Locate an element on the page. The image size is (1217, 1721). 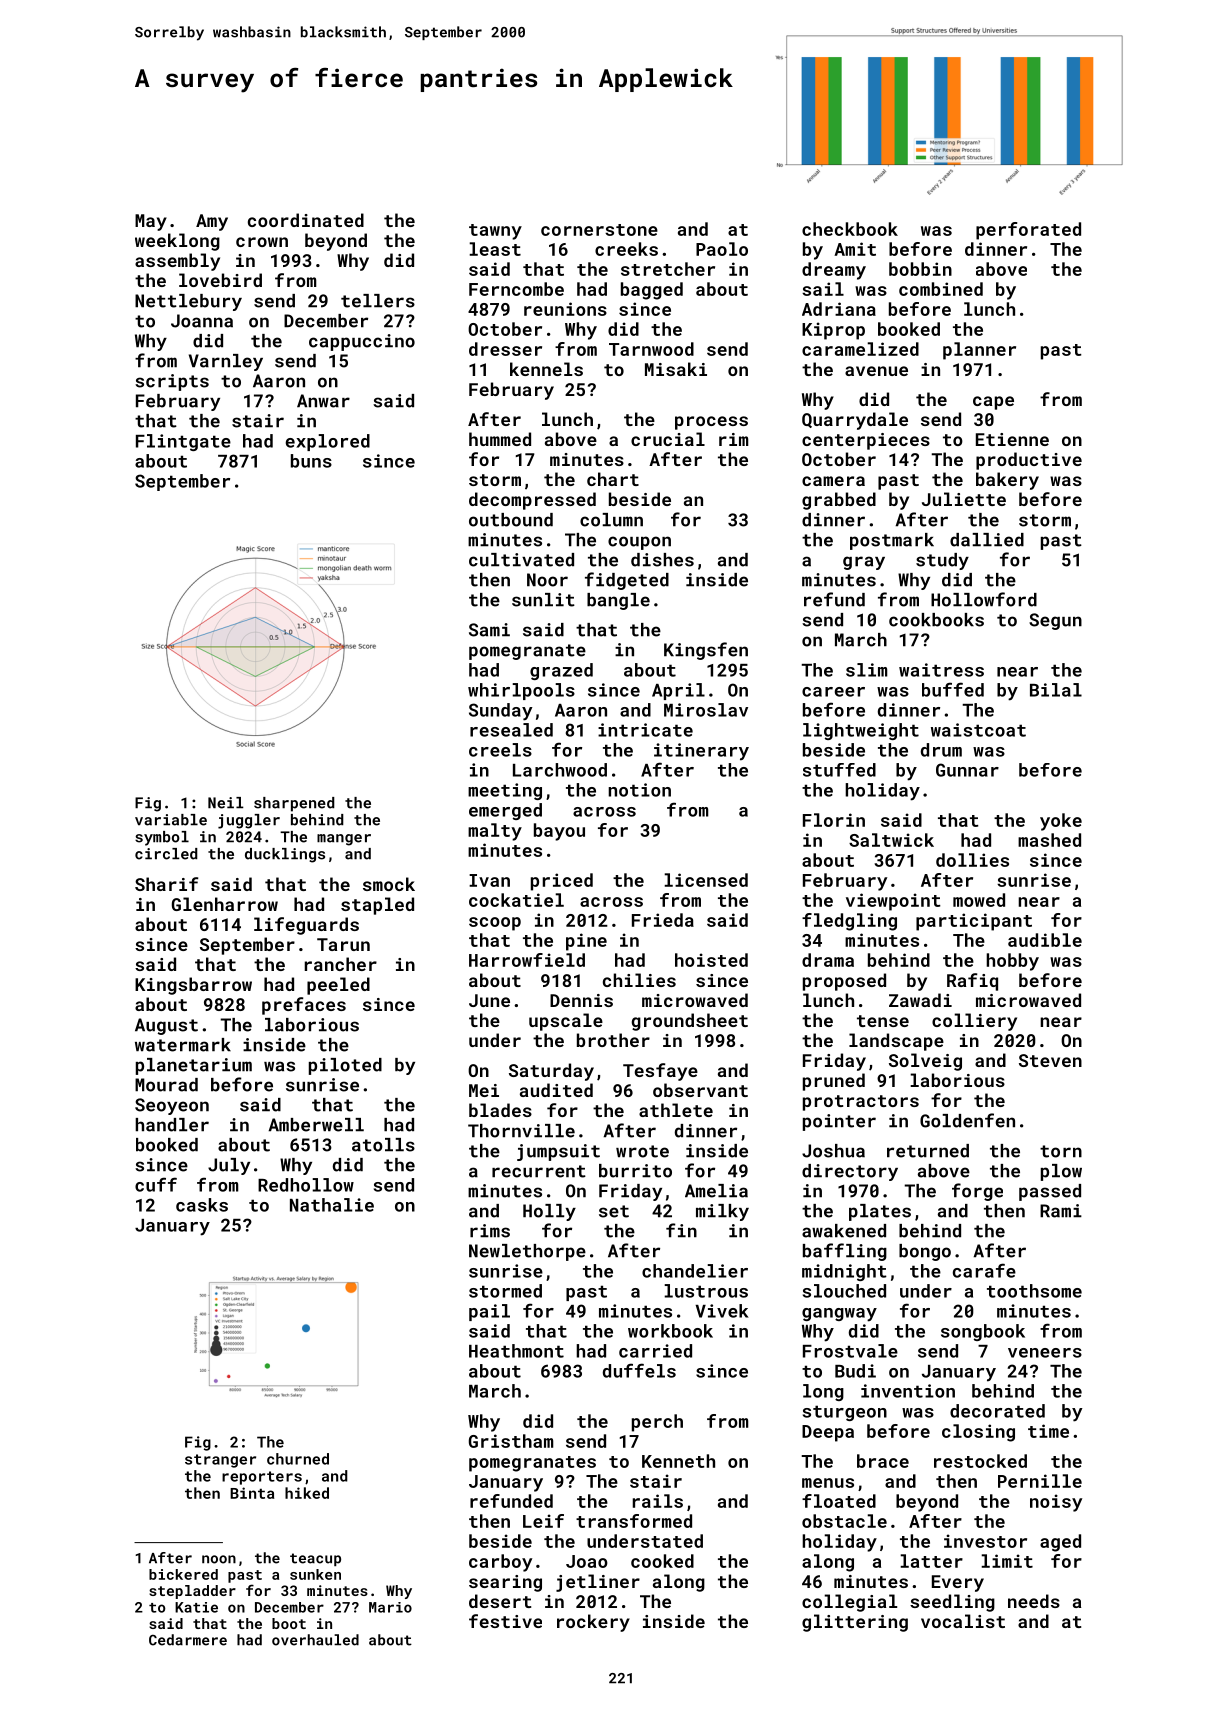
crucial is located at coordinates (668, 439).
